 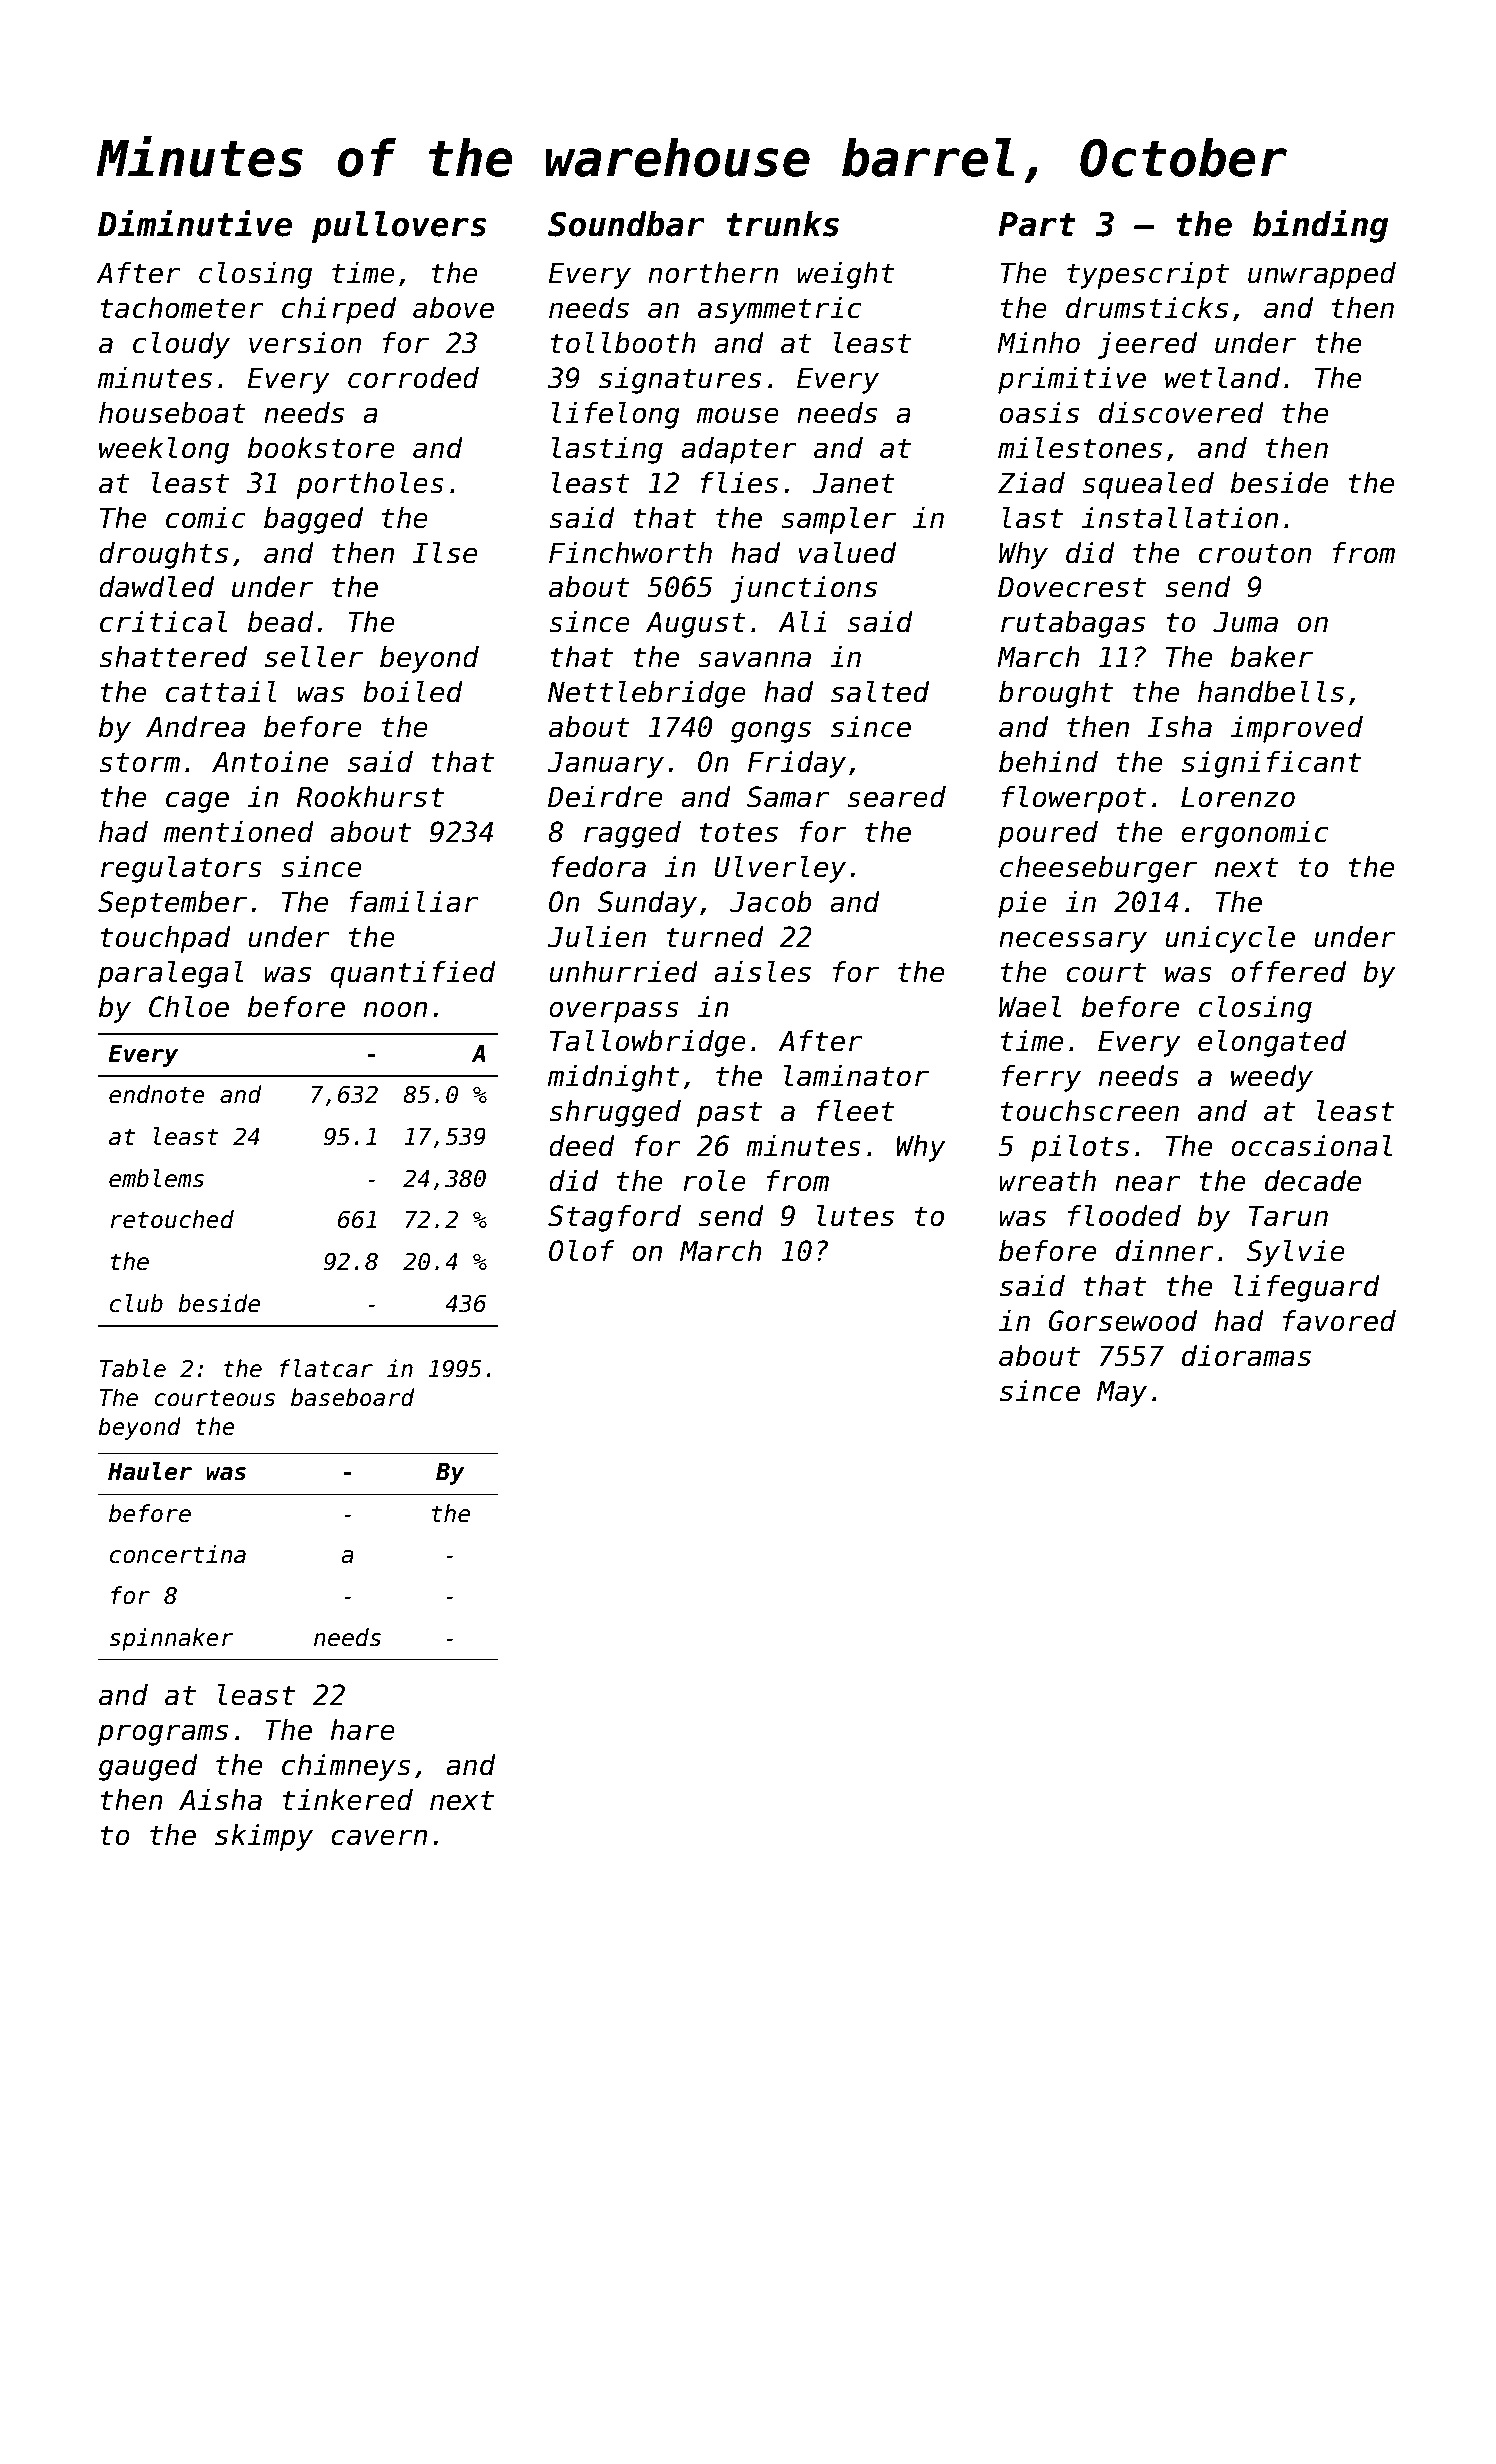 What do you see at coordinates (1122, 1394) in the screenshot?
I see `May` at bounding box center [1122, 1394].
